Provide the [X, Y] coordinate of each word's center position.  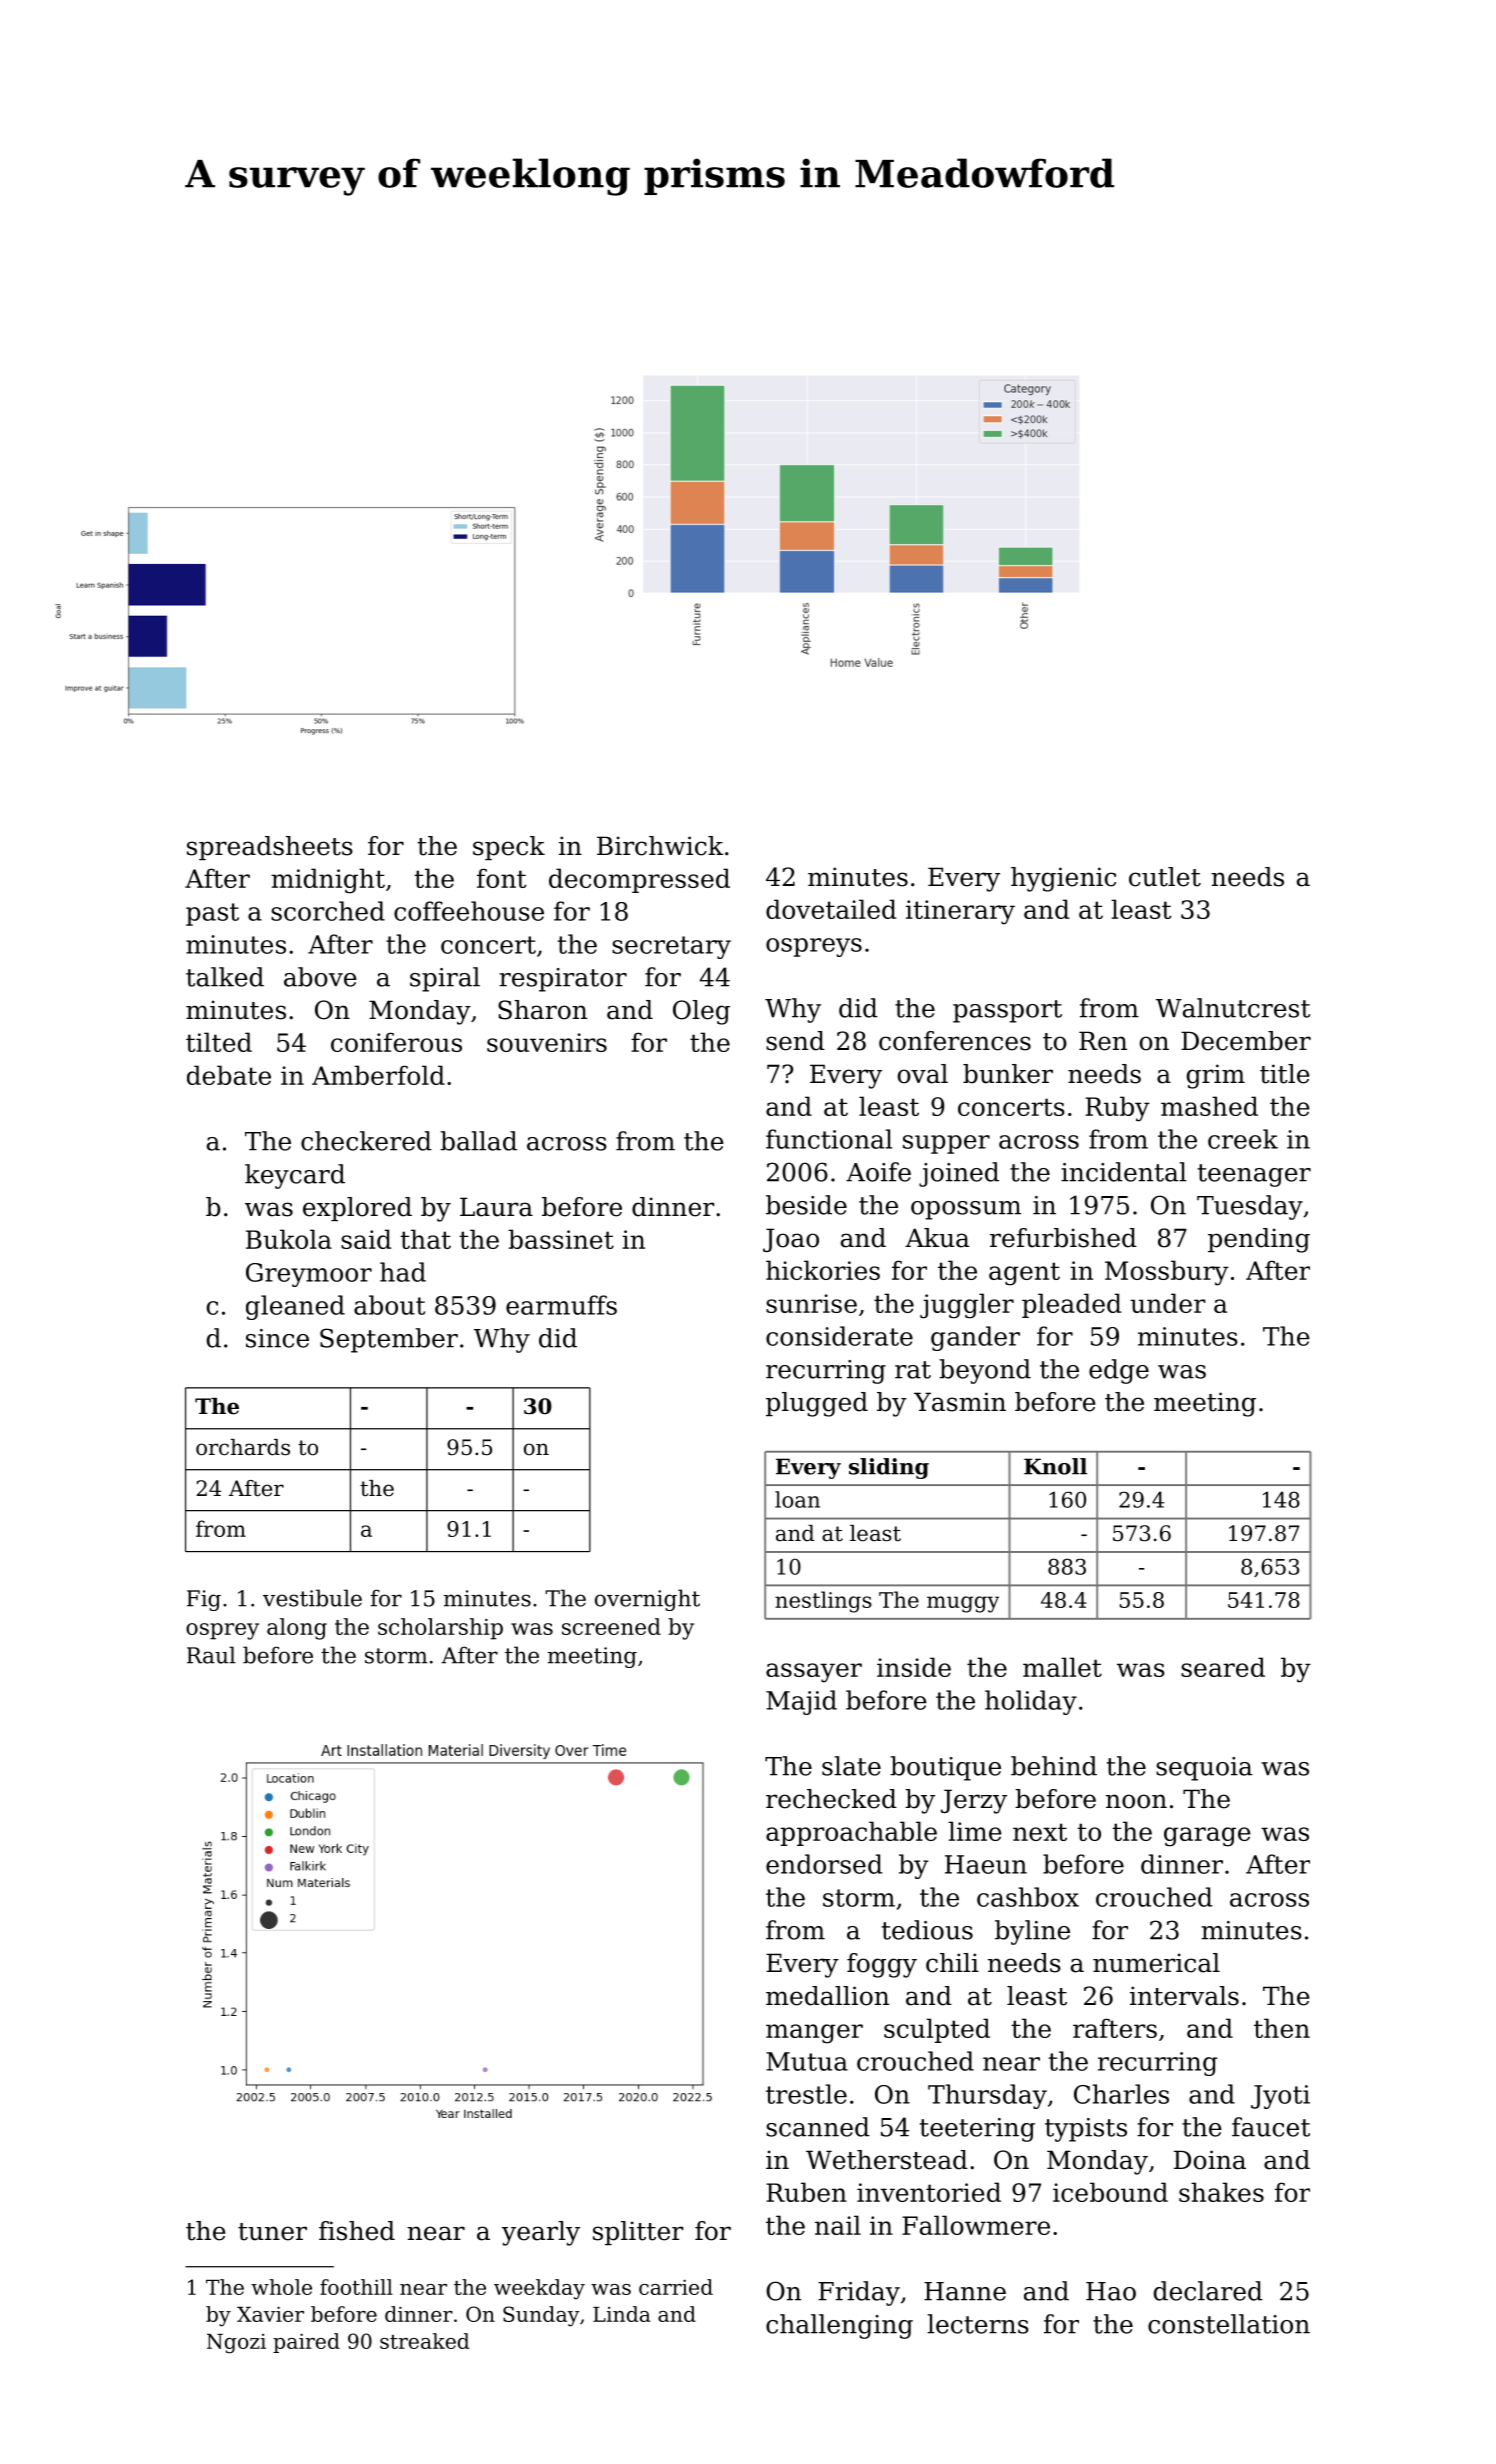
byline [1032, 1932]
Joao [791, 1240]
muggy [963, 1604]
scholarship [440, 1629]
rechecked [831, 1799]
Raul [211, 1655]
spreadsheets [270, 848]
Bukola [289, 1239]
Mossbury [1167, 1273]
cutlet [1165, 877]
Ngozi [236, 2344]
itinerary [960, 912]
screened [611, 1626]
